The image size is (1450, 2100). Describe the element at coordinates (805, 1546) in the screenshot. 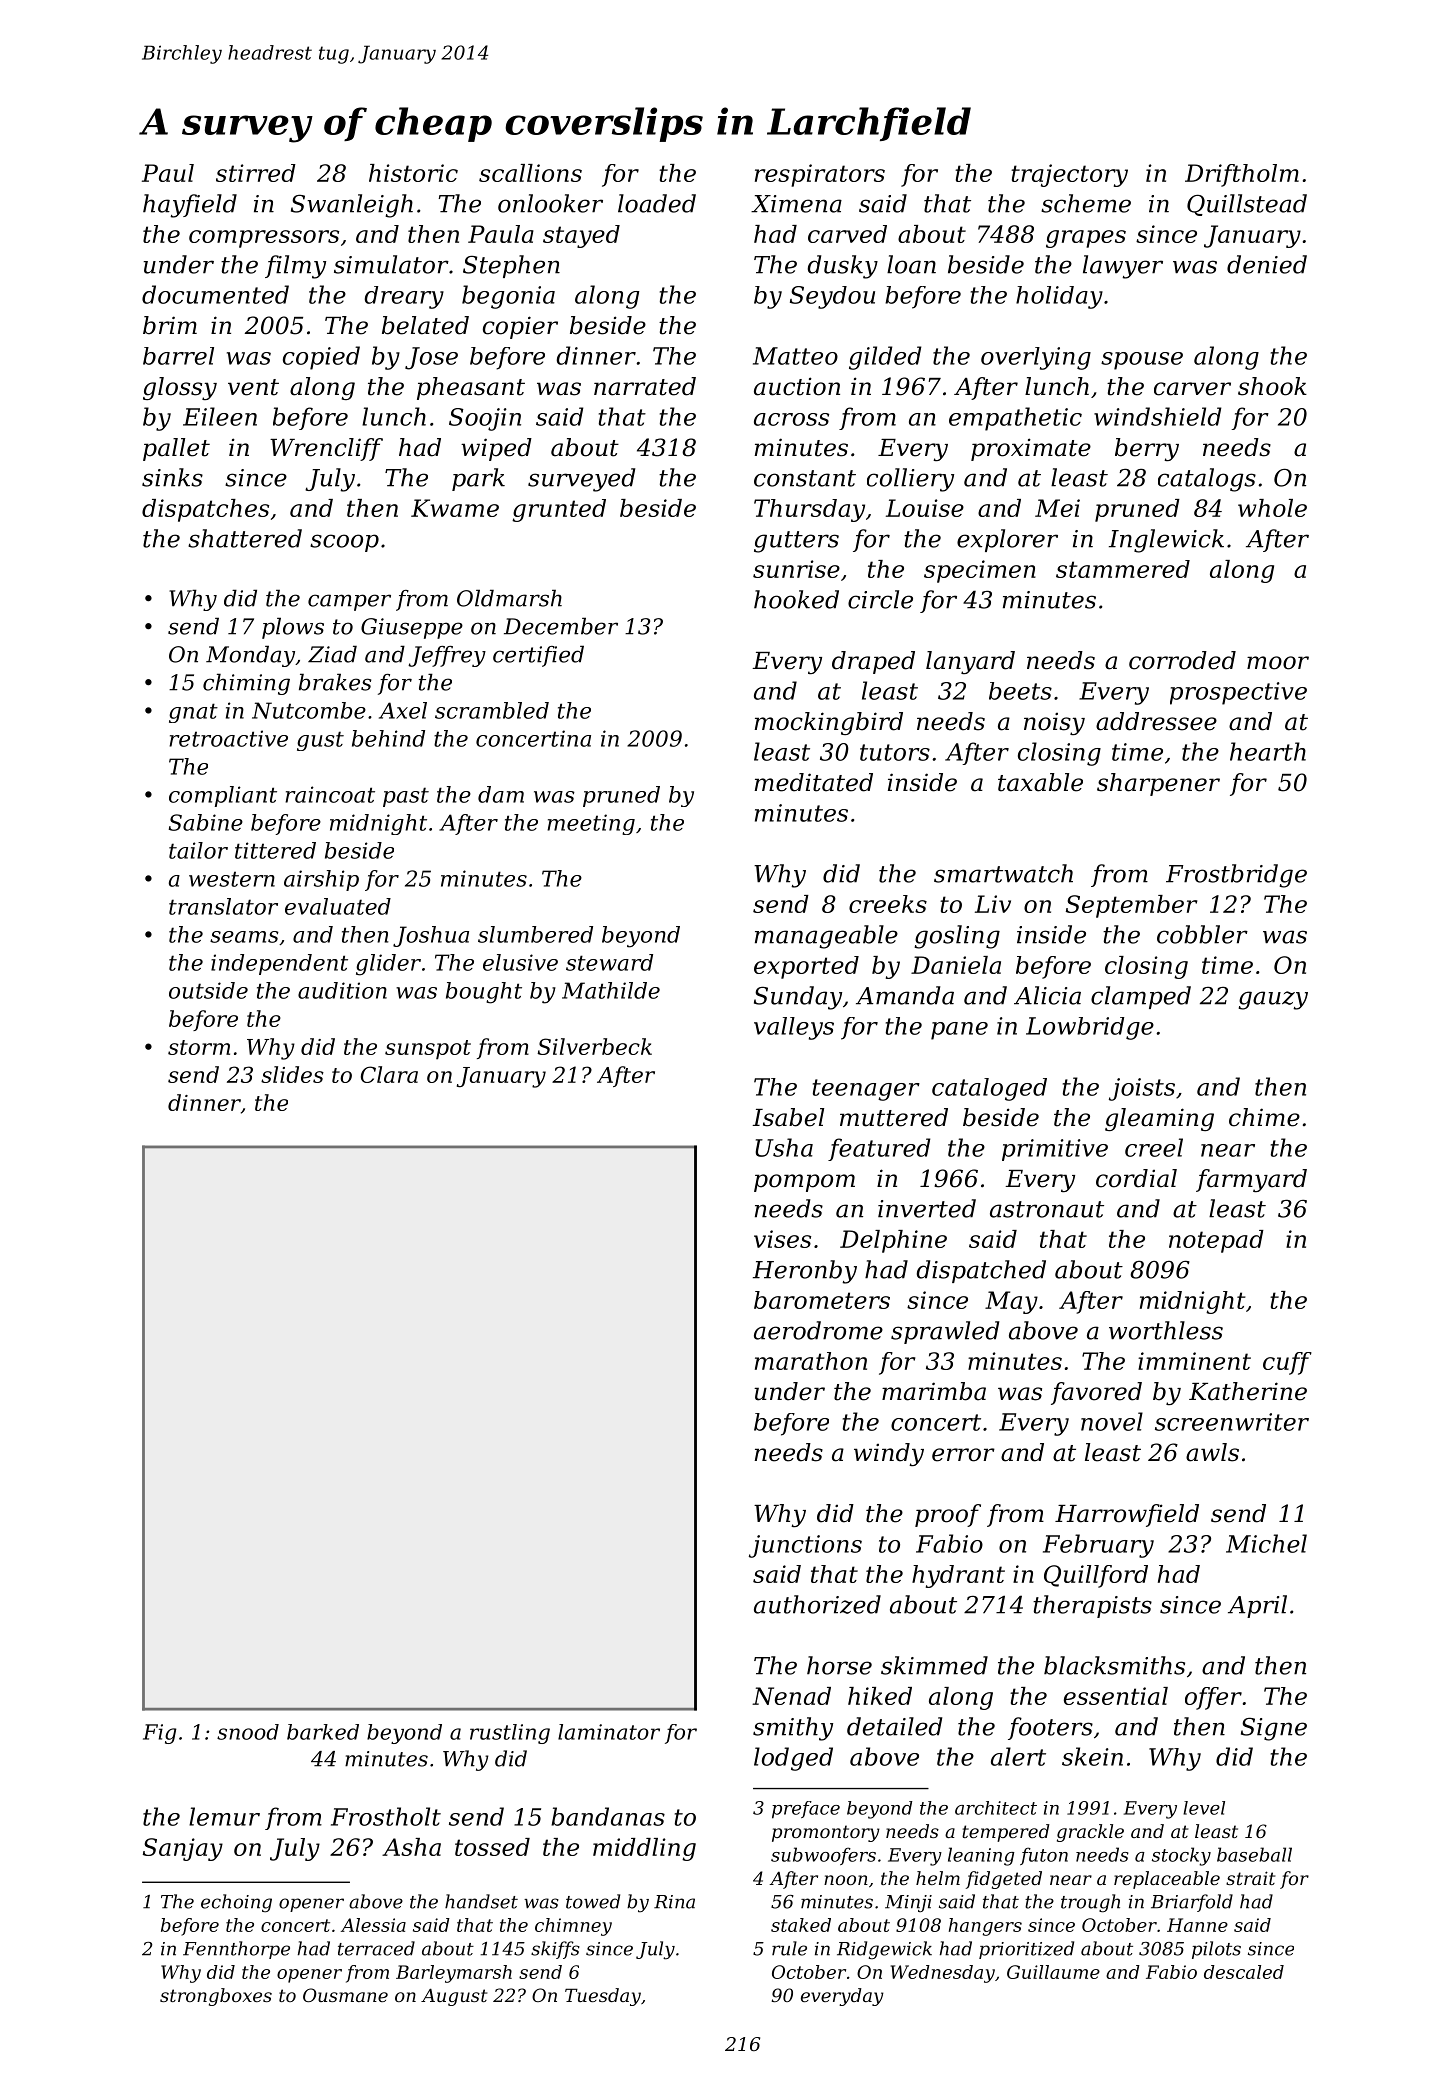

I see `junctions` at that location.
